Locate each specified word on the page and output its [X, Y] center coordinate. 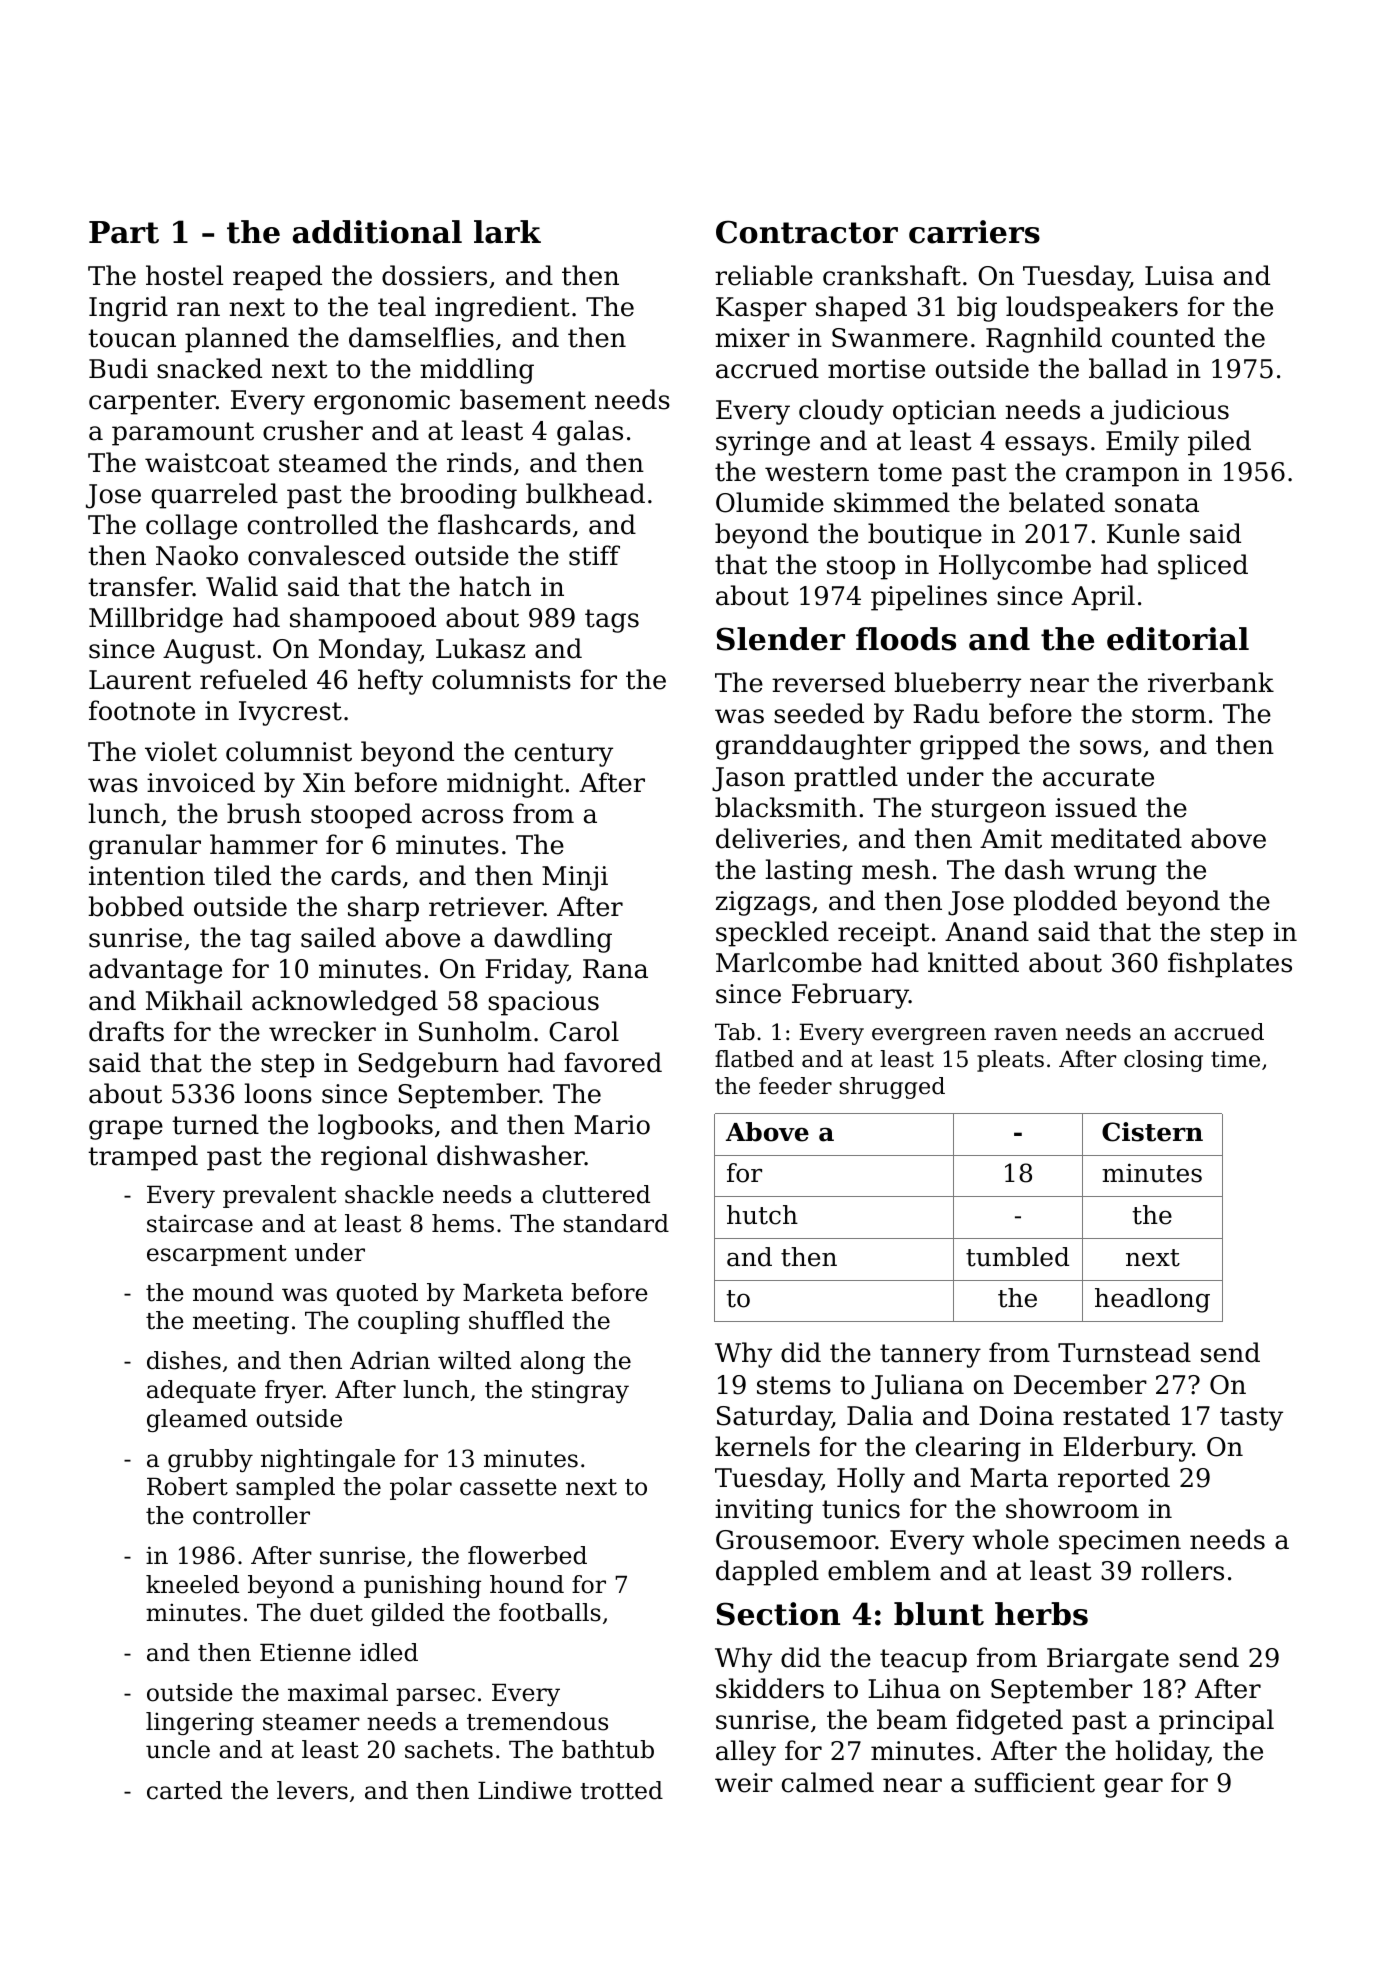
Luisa [1179, 276]
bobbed [136, 906]
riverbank [1211, 682]
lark [507, 232]
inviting [764, 1511]
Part [124, 232]
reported [1114, 1480]
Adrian [390, 1360]
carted [184, 1790]
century [564, 755]
